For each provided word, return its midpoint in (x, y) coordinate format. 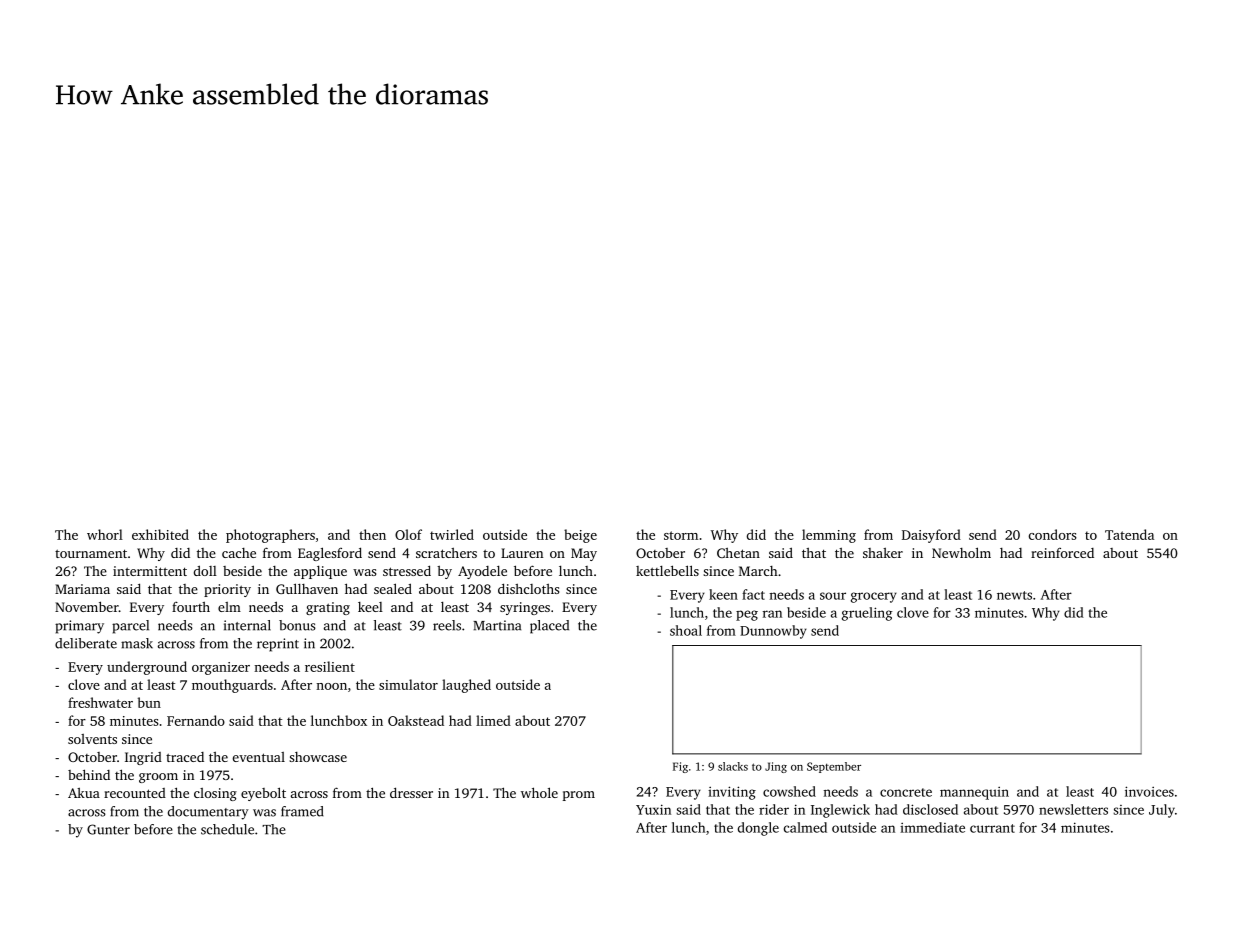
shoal (686, 630)
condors (1053, 534)
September (834, 767)
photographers (270, 536)
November (87, 606)
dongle (758, 829)
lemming (829, 536)
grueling (867, 614)
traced (185, 757)
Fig (680, 767)
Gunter (108, 829)
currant (992, 828)
